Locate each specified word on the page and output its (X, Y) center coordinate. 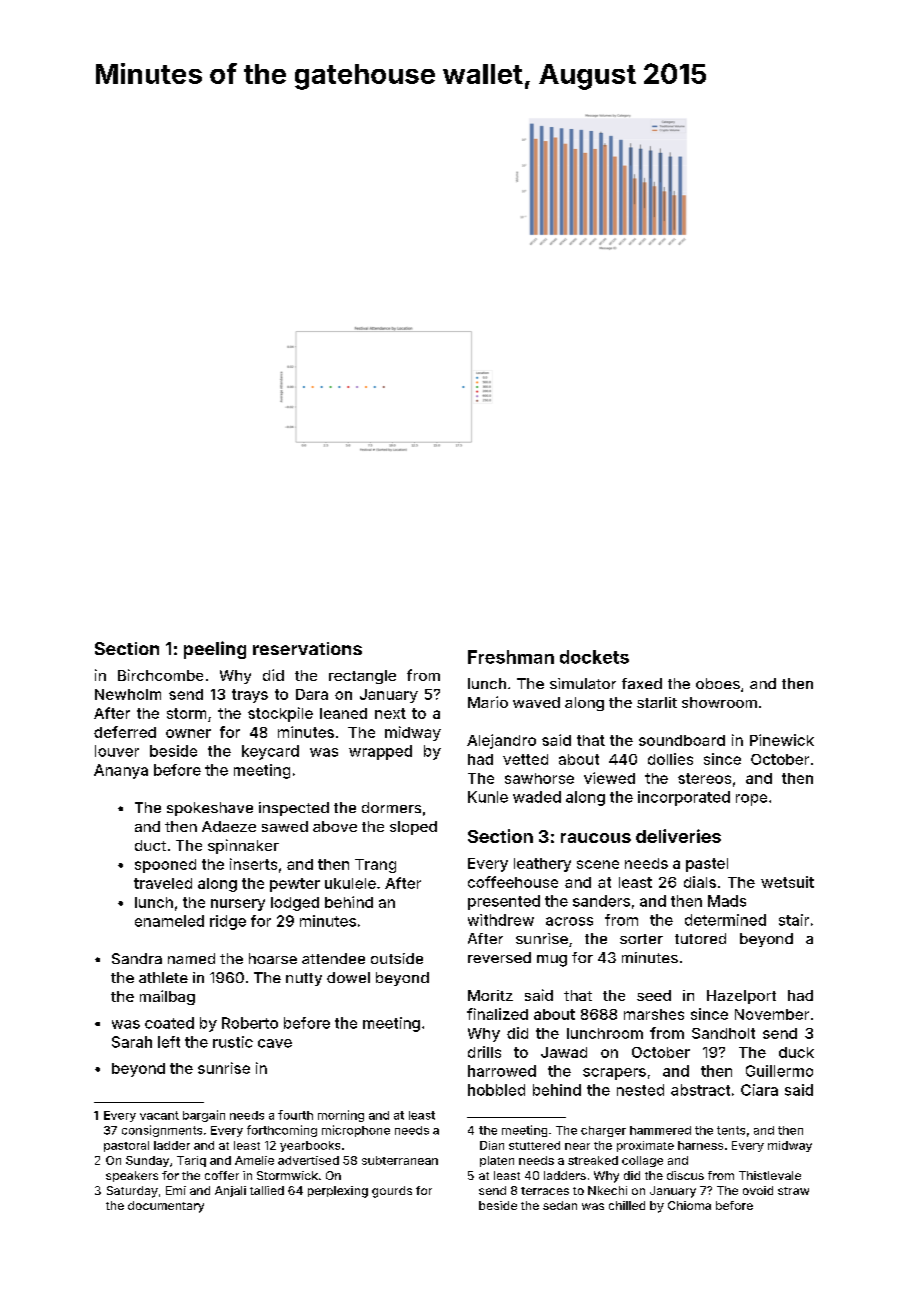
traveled (163, 883)
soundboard (682, 740)
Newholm (128, 694)
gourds (392, 1192)
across (569, 921)
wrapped (380, 752)
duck (796, 1052)
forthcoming (282, 1131)
